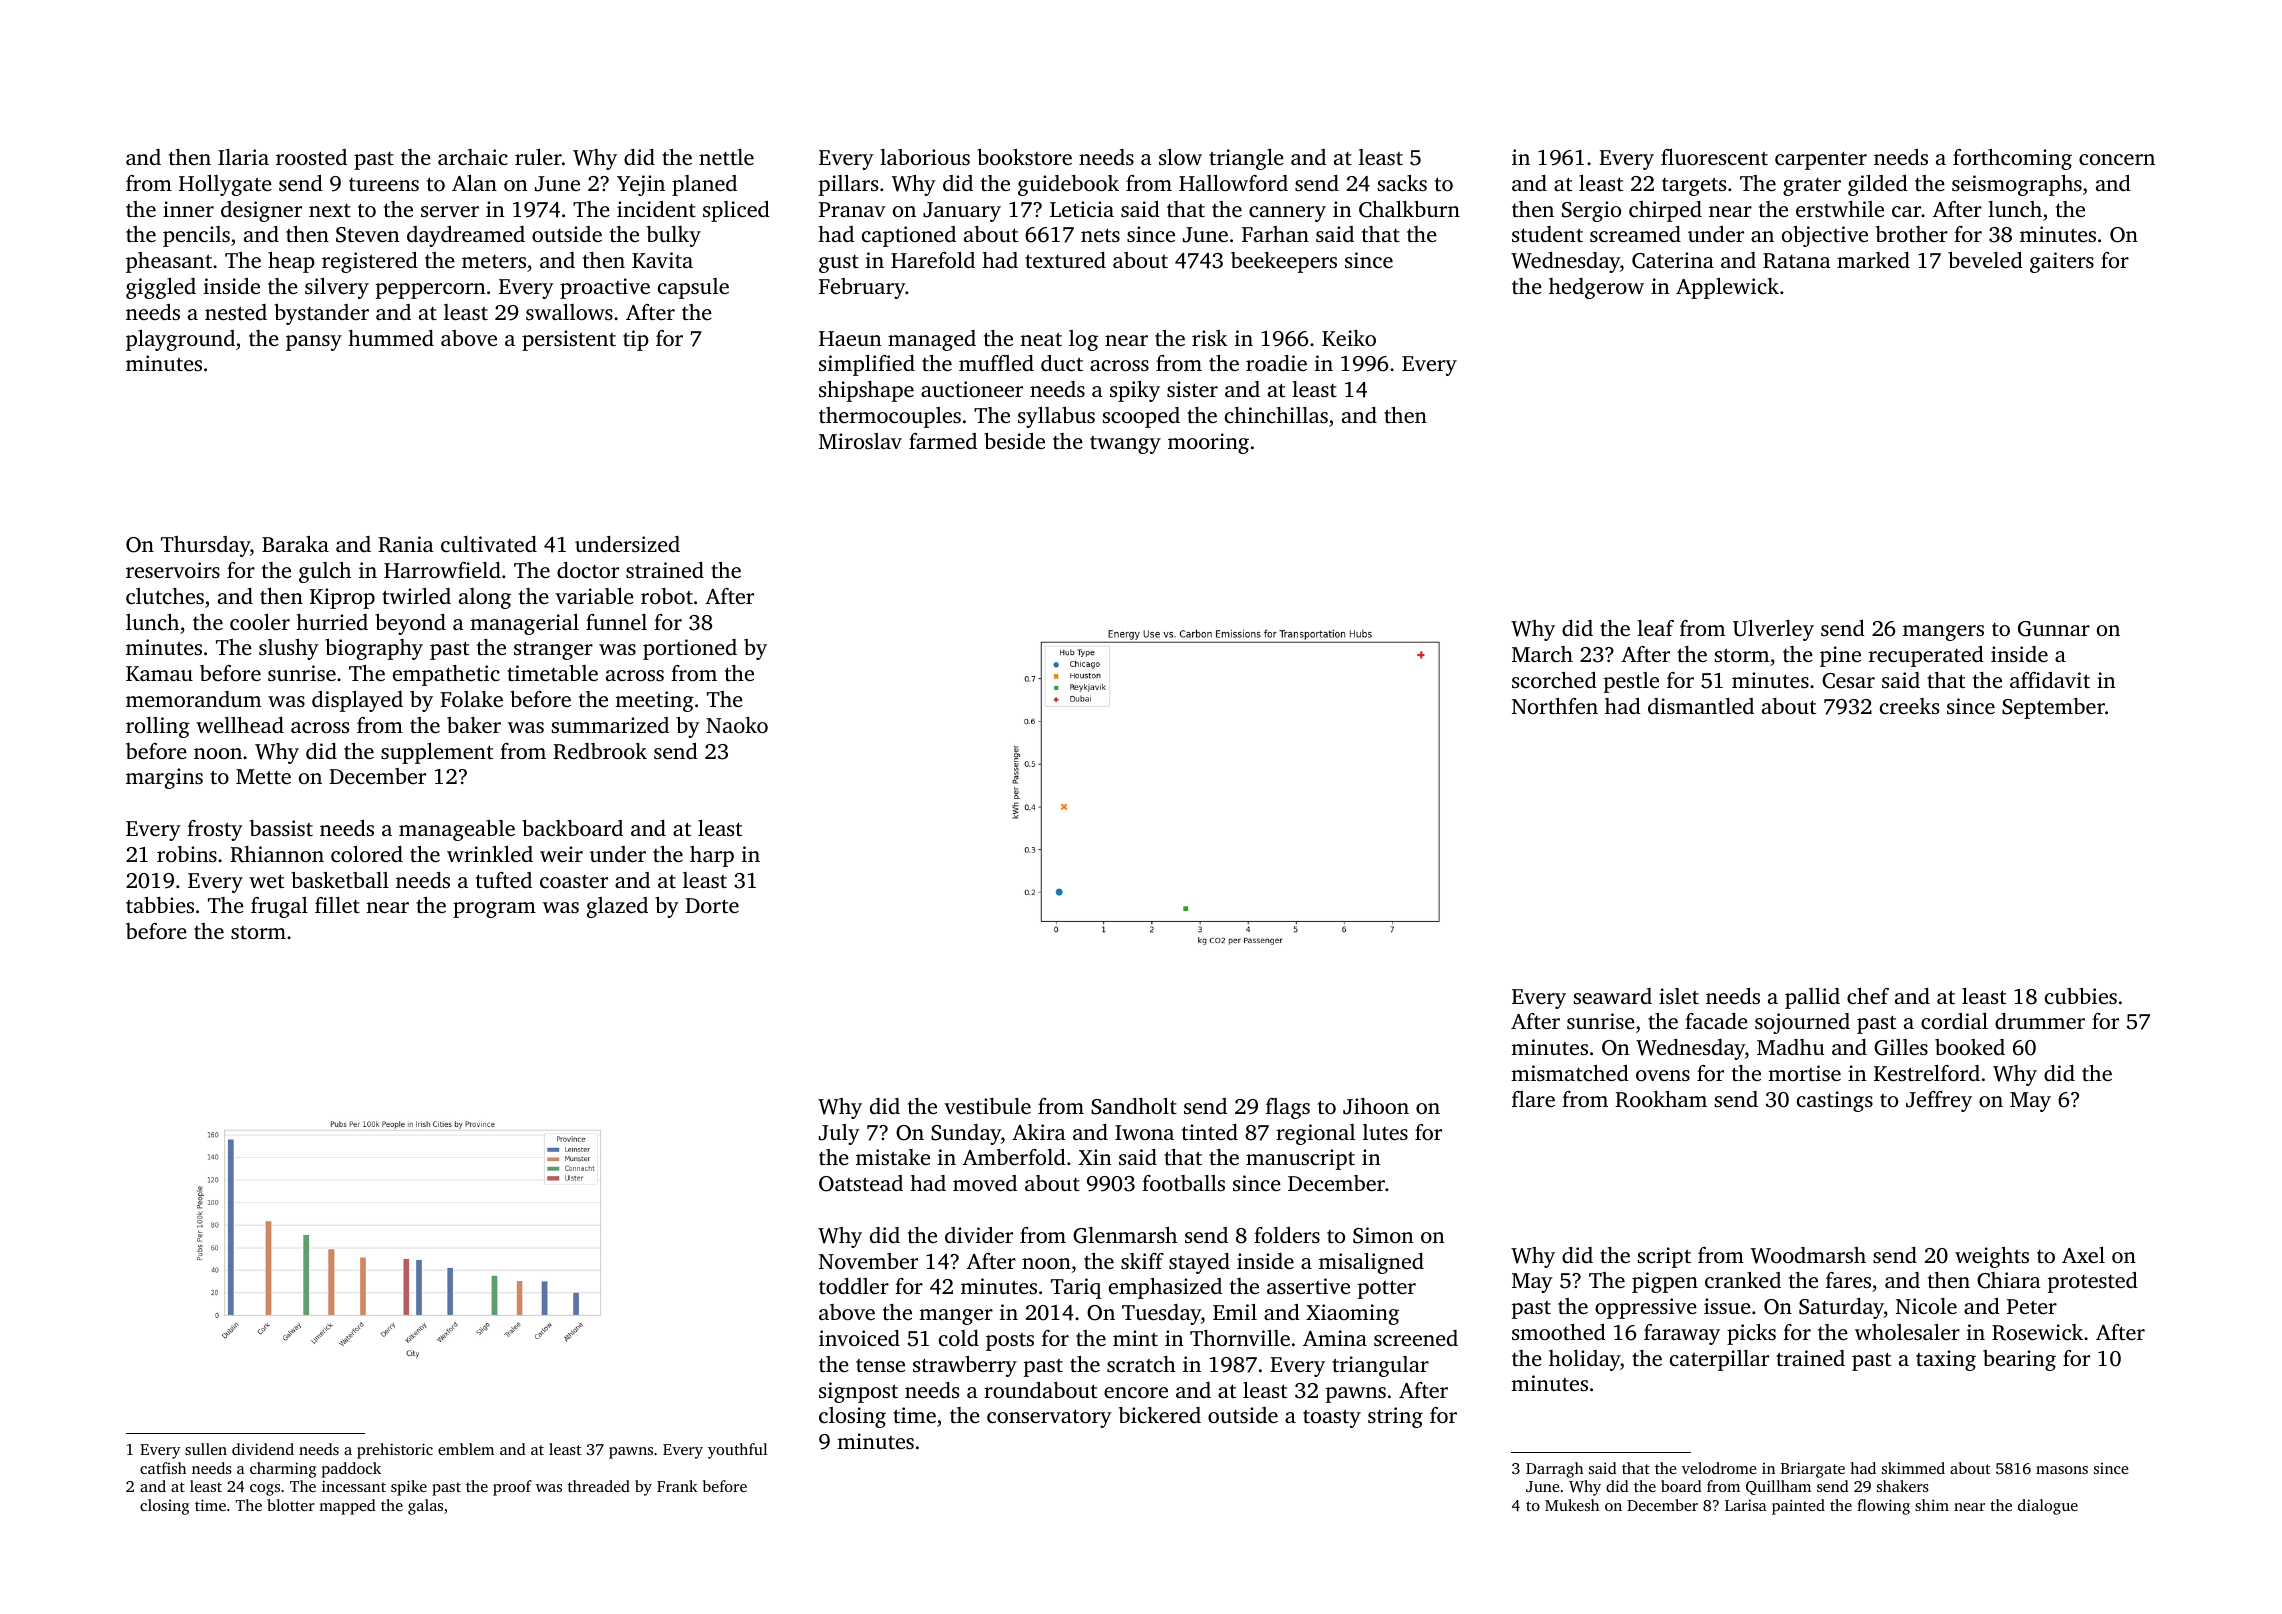  I want to click on spiky, so click(1135, 391).
